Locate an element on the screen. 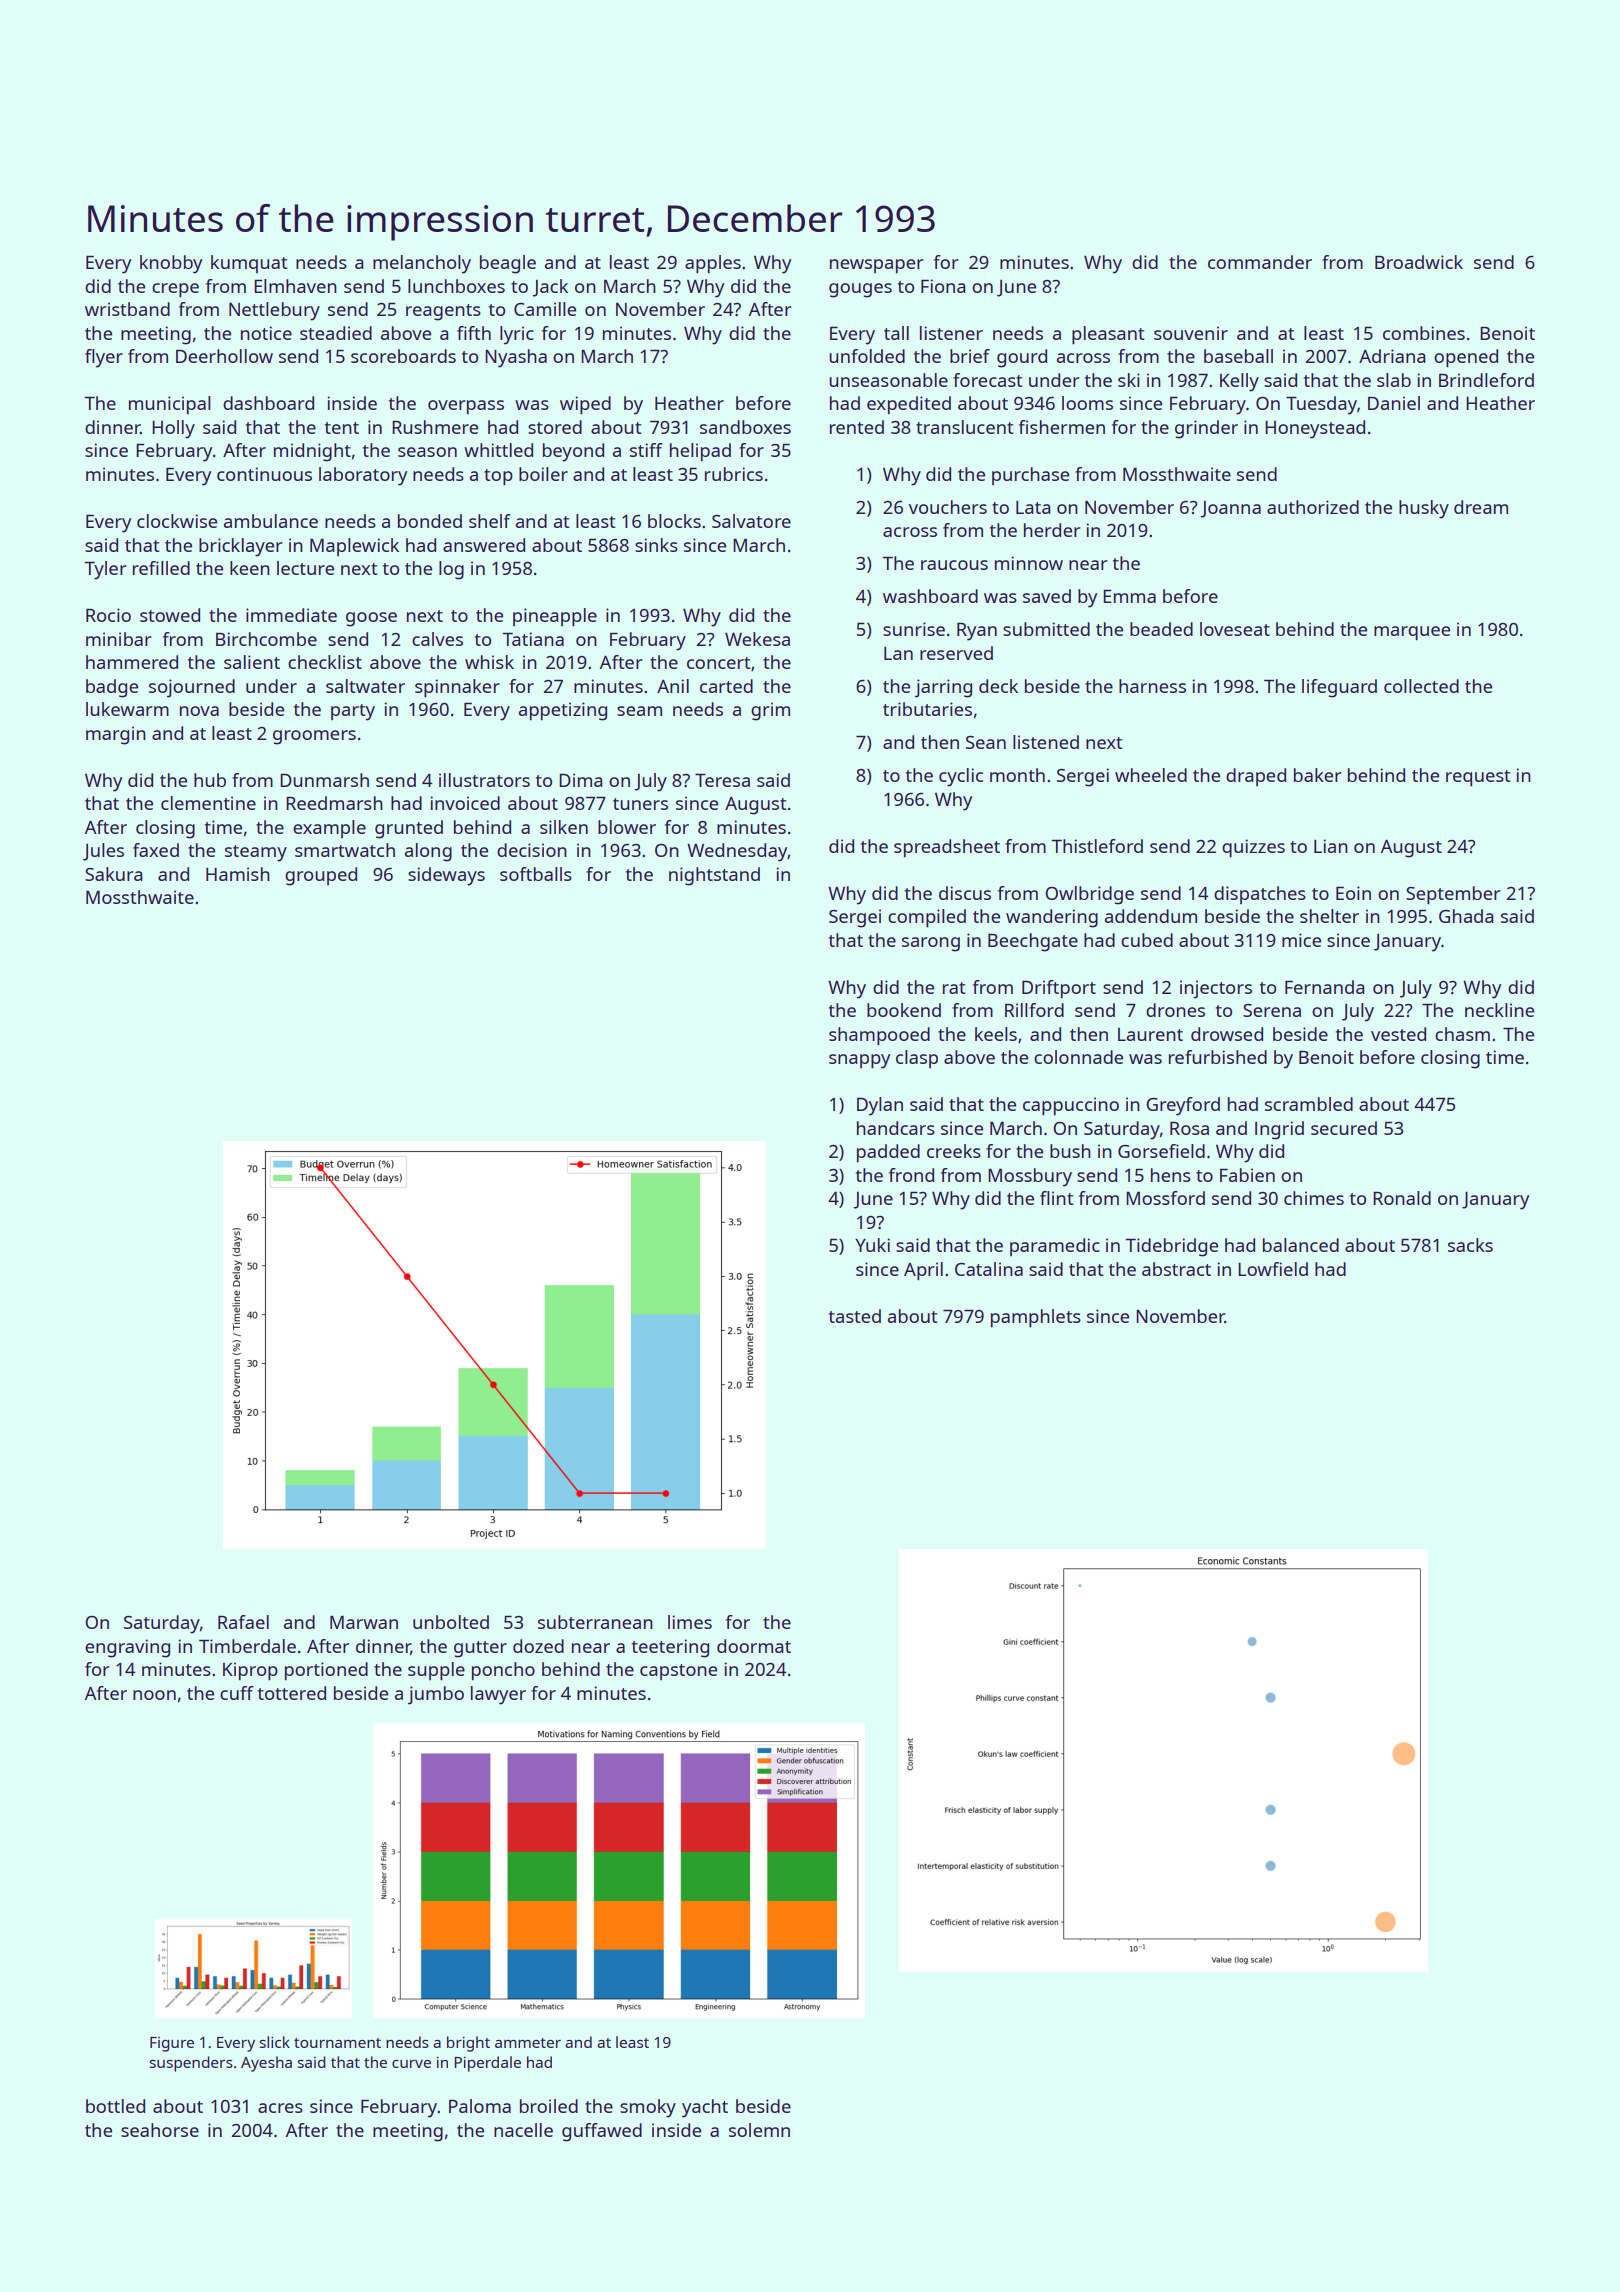  Sakura is located at coordinates (113, 874).
